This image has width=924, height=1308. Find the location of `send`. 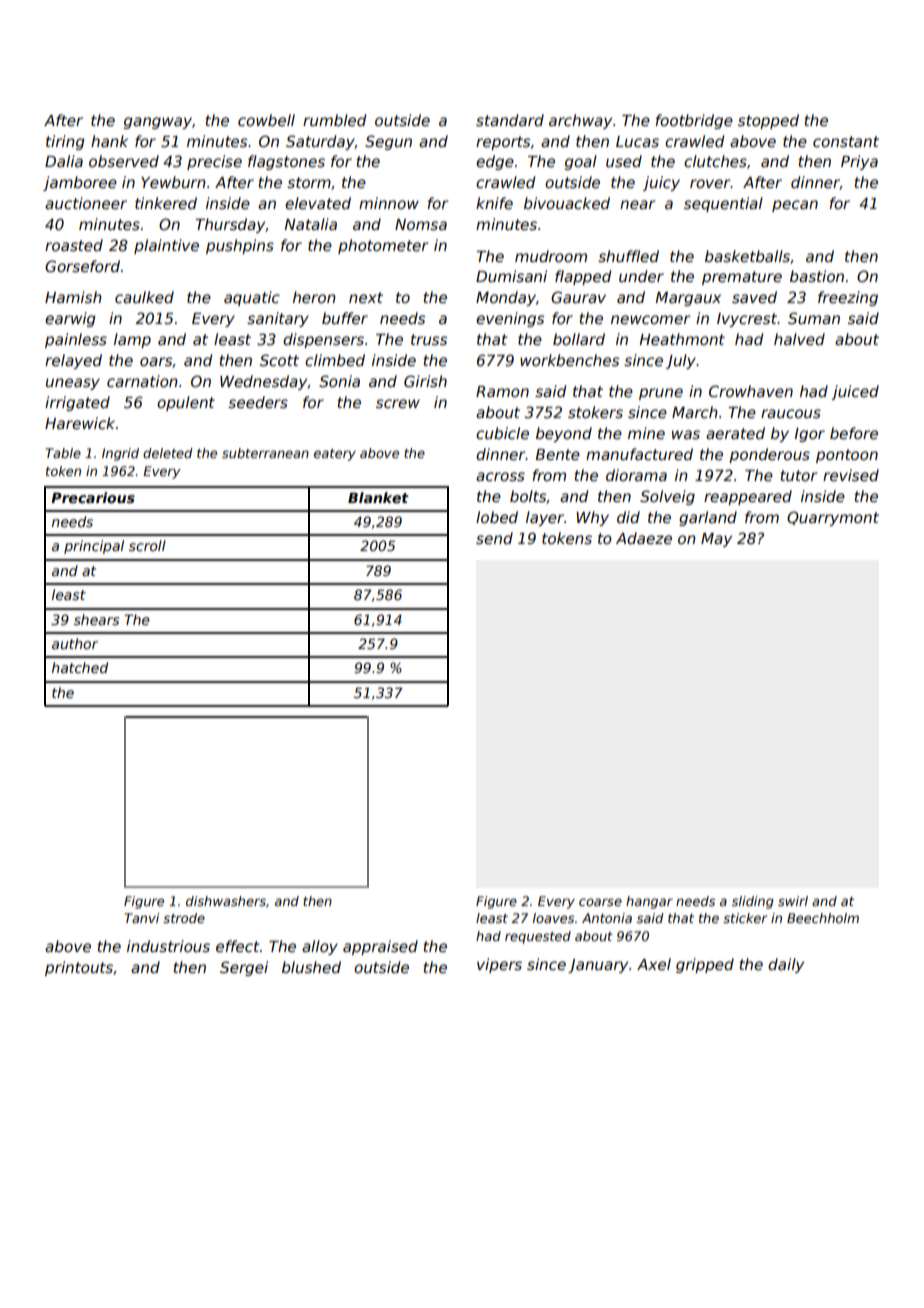

send is located at coordinates (494, 538).
